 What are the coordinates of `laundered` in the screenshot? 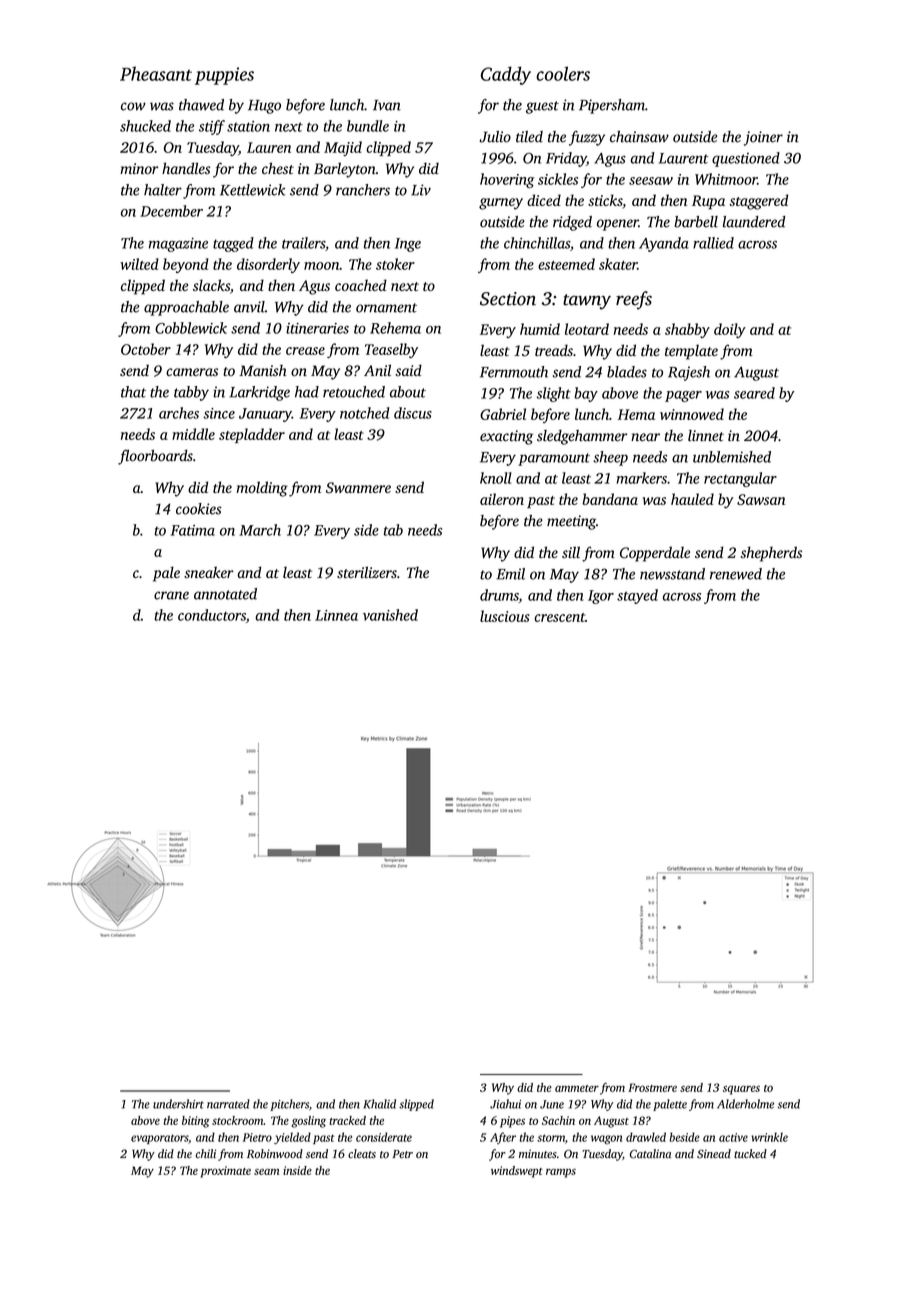 It's located at (754, 222).
